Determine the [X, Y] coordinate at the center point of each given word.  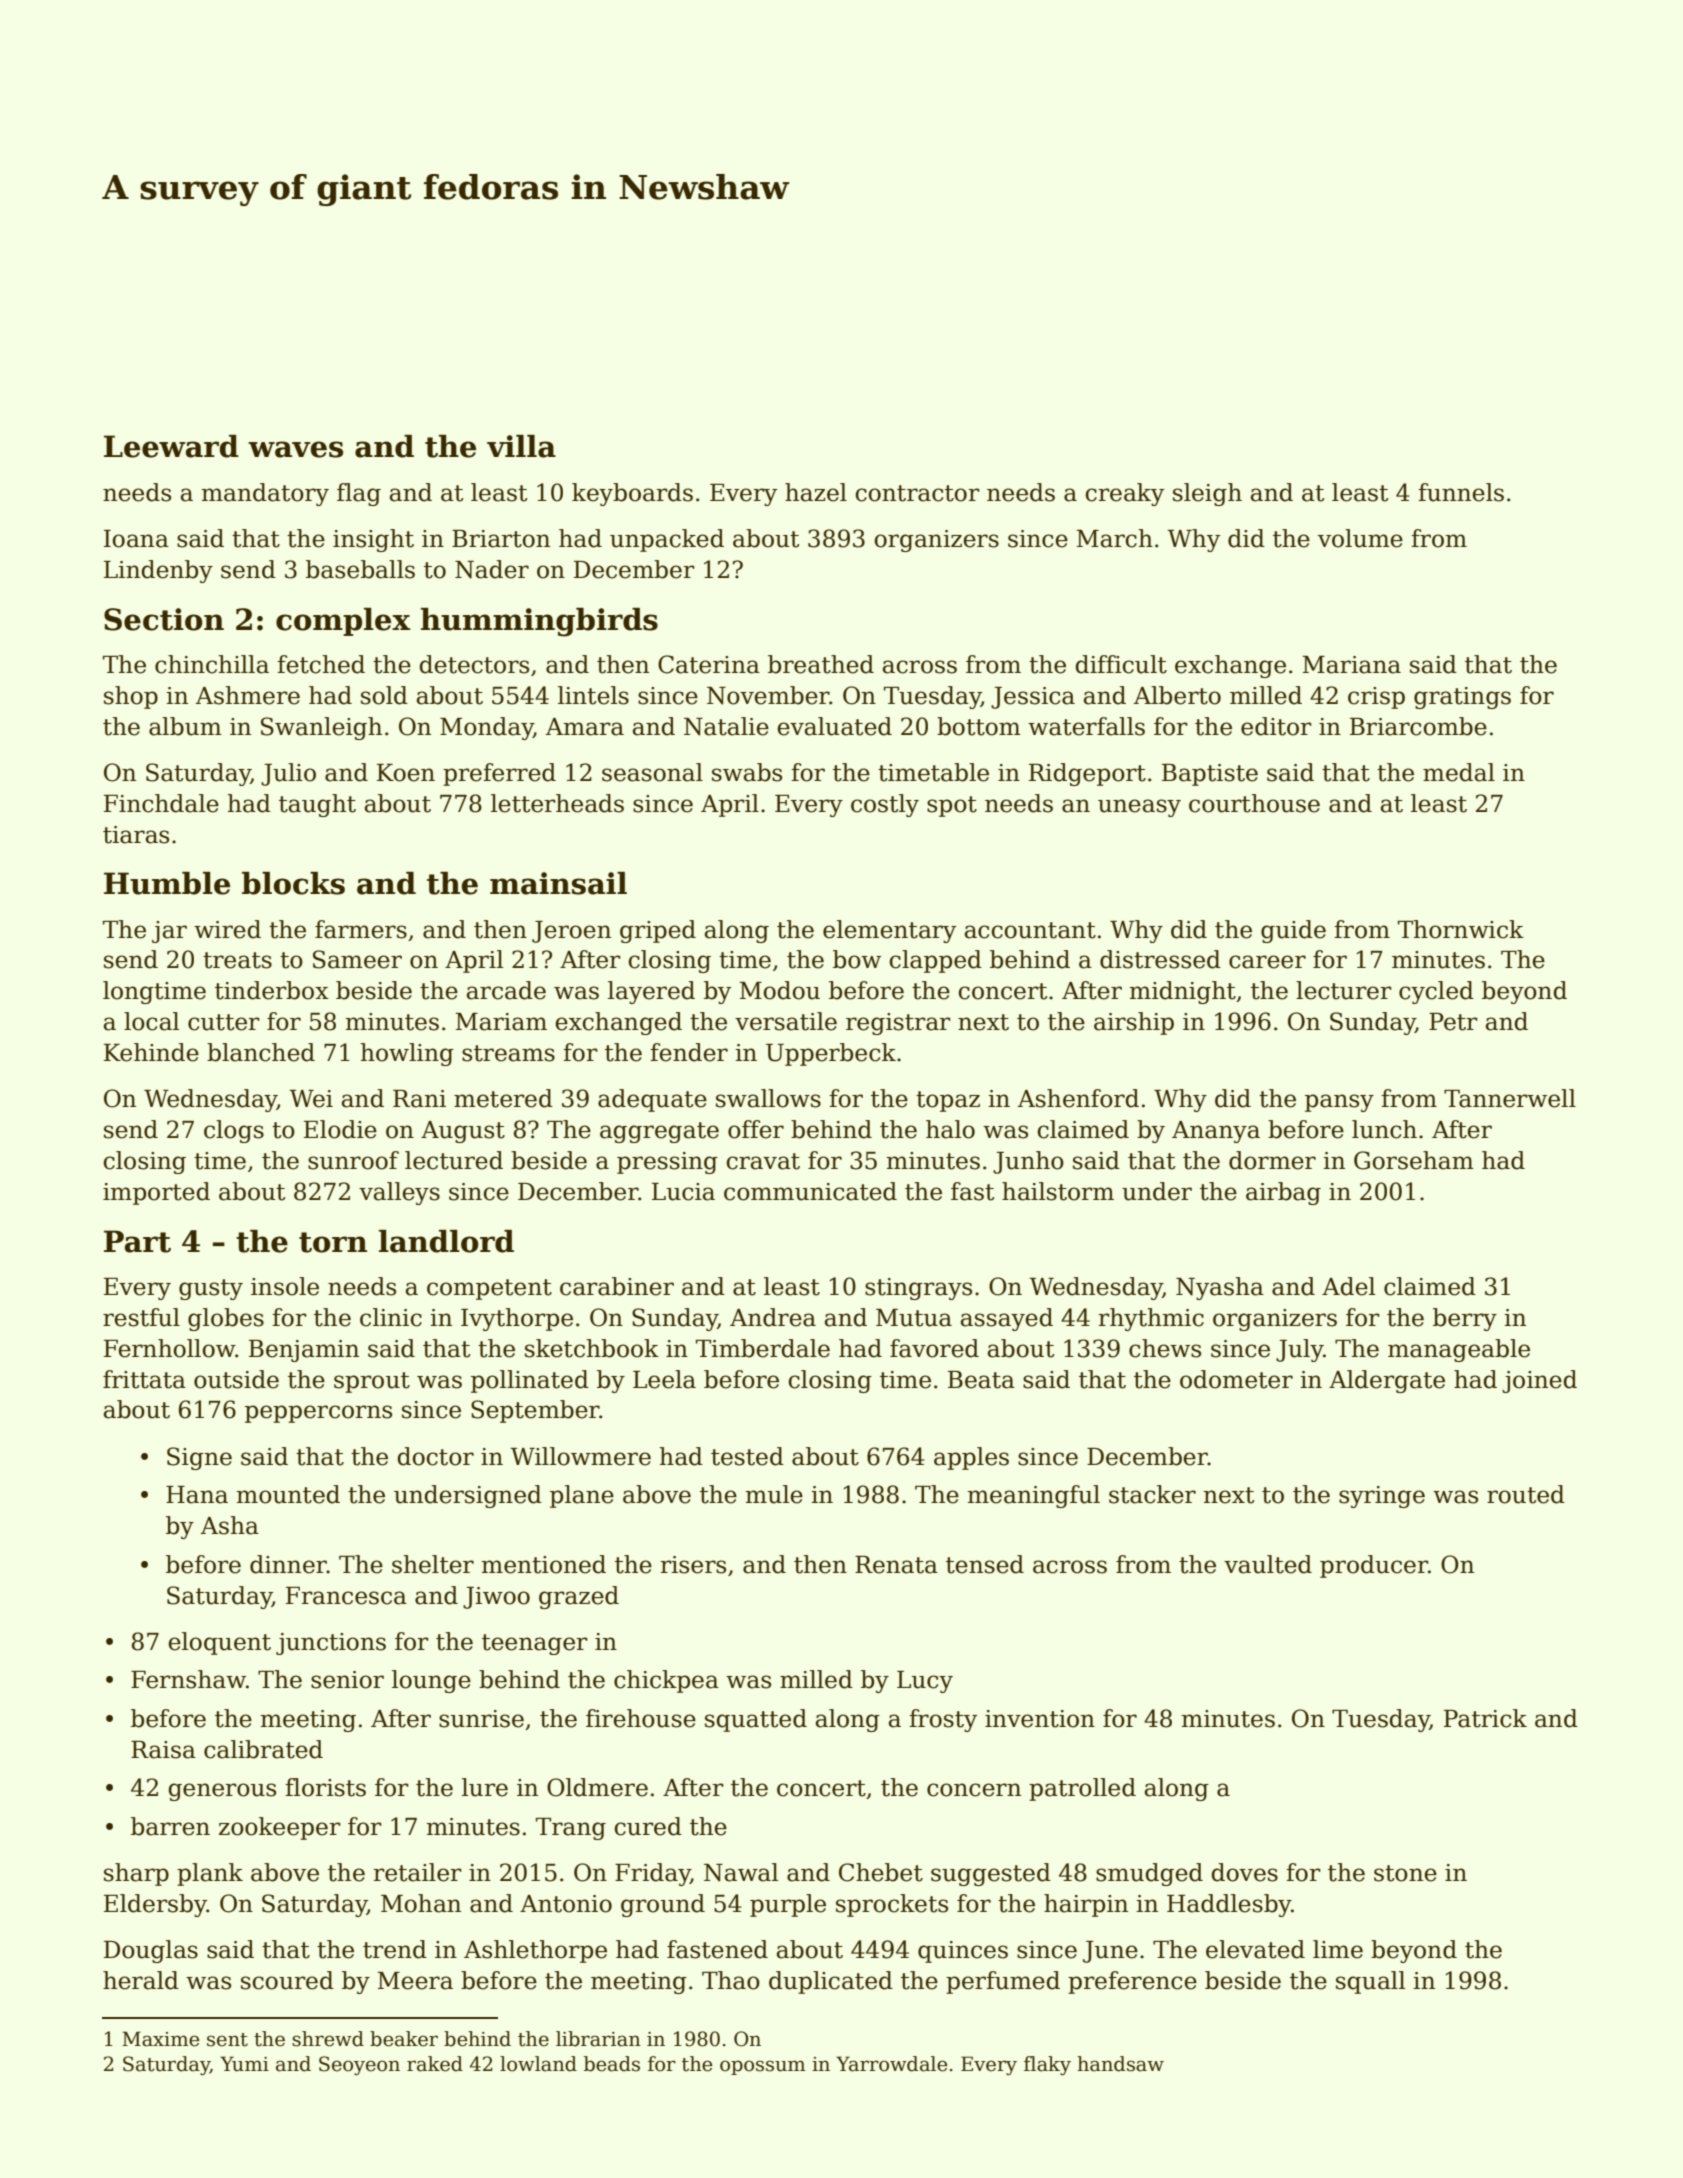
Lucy [925, 1682]
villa [521, 446]
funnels [1461, 492]
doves [1245, 1872]
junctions [331, 1644]
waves [295, 449]
